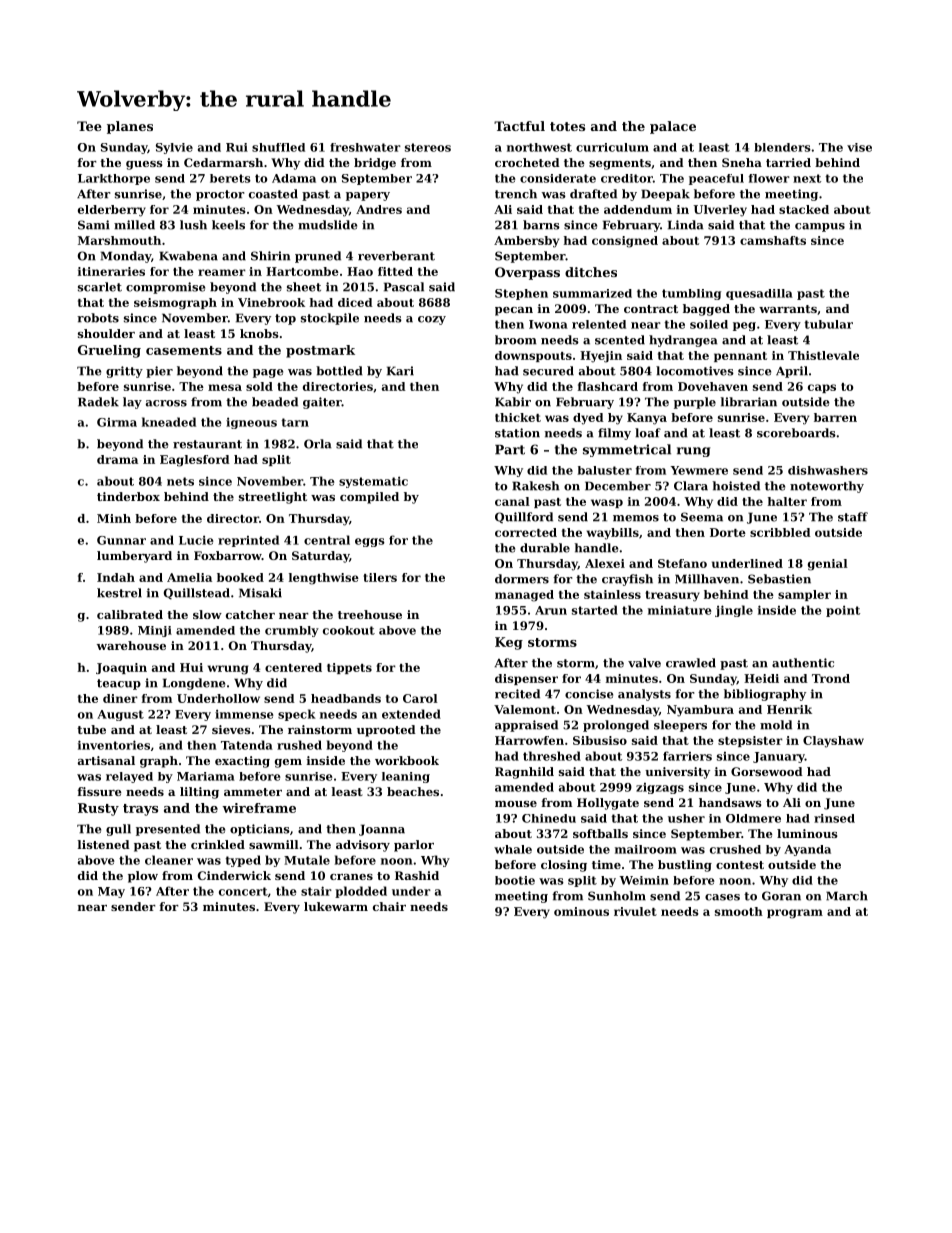 Image resolution: width=952 pixels, height=1233 pixels. I want to click on barren, so click(835, 417).
